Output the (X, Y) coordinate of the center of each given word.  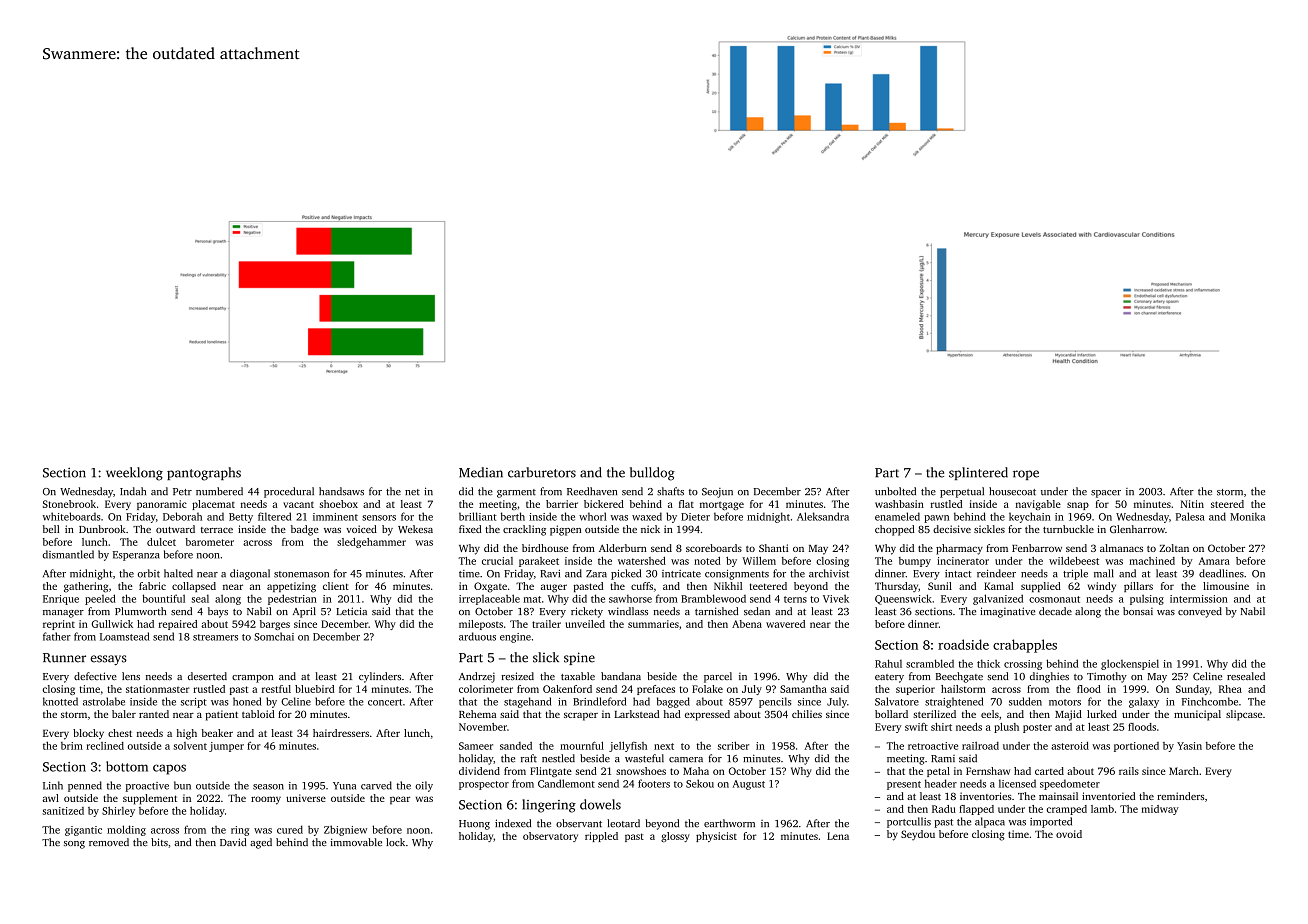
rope (1026, 475)
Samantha (803, 689)
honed (247, 701)
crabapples (1025, 646)
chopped (894, 530)
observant (579, 823)
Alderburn (623, 548)
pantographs (204, 474)
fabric (152, 586)
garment (516, 493)
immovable (356, 842)
